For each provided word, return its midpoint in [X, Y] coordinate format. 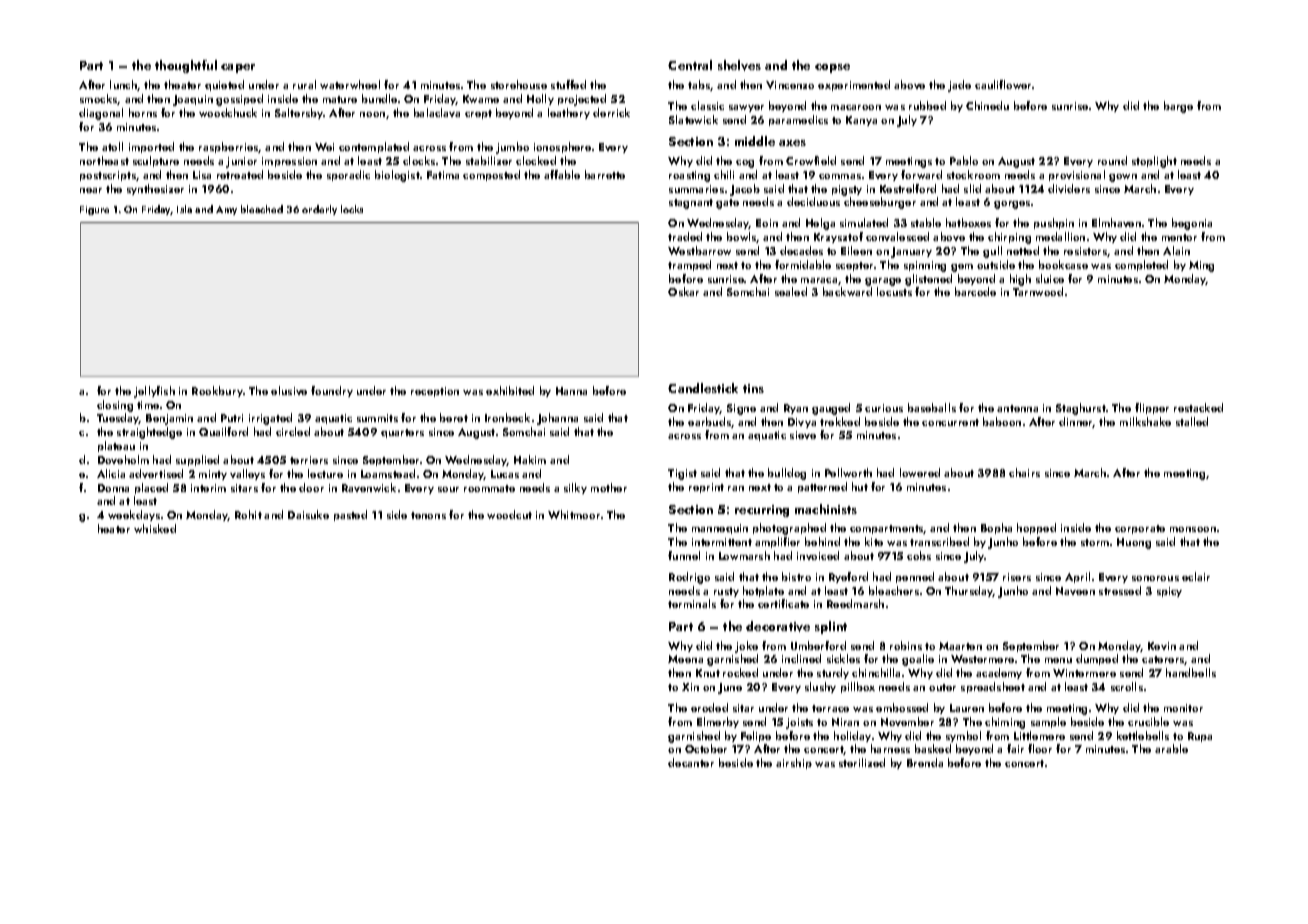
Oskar [683, 291]
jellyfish [154, 392]
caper [238, 68]
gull [992, 252]
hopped [1036, 528]
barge [1178, 107]
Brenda [925, 762]
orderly [319, 210]
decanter [691, 762]
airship [794, 763]
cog [745, 164]
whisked [155, 528]
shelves [739, 65]
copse [832, 68]
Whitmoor [574, 514]
